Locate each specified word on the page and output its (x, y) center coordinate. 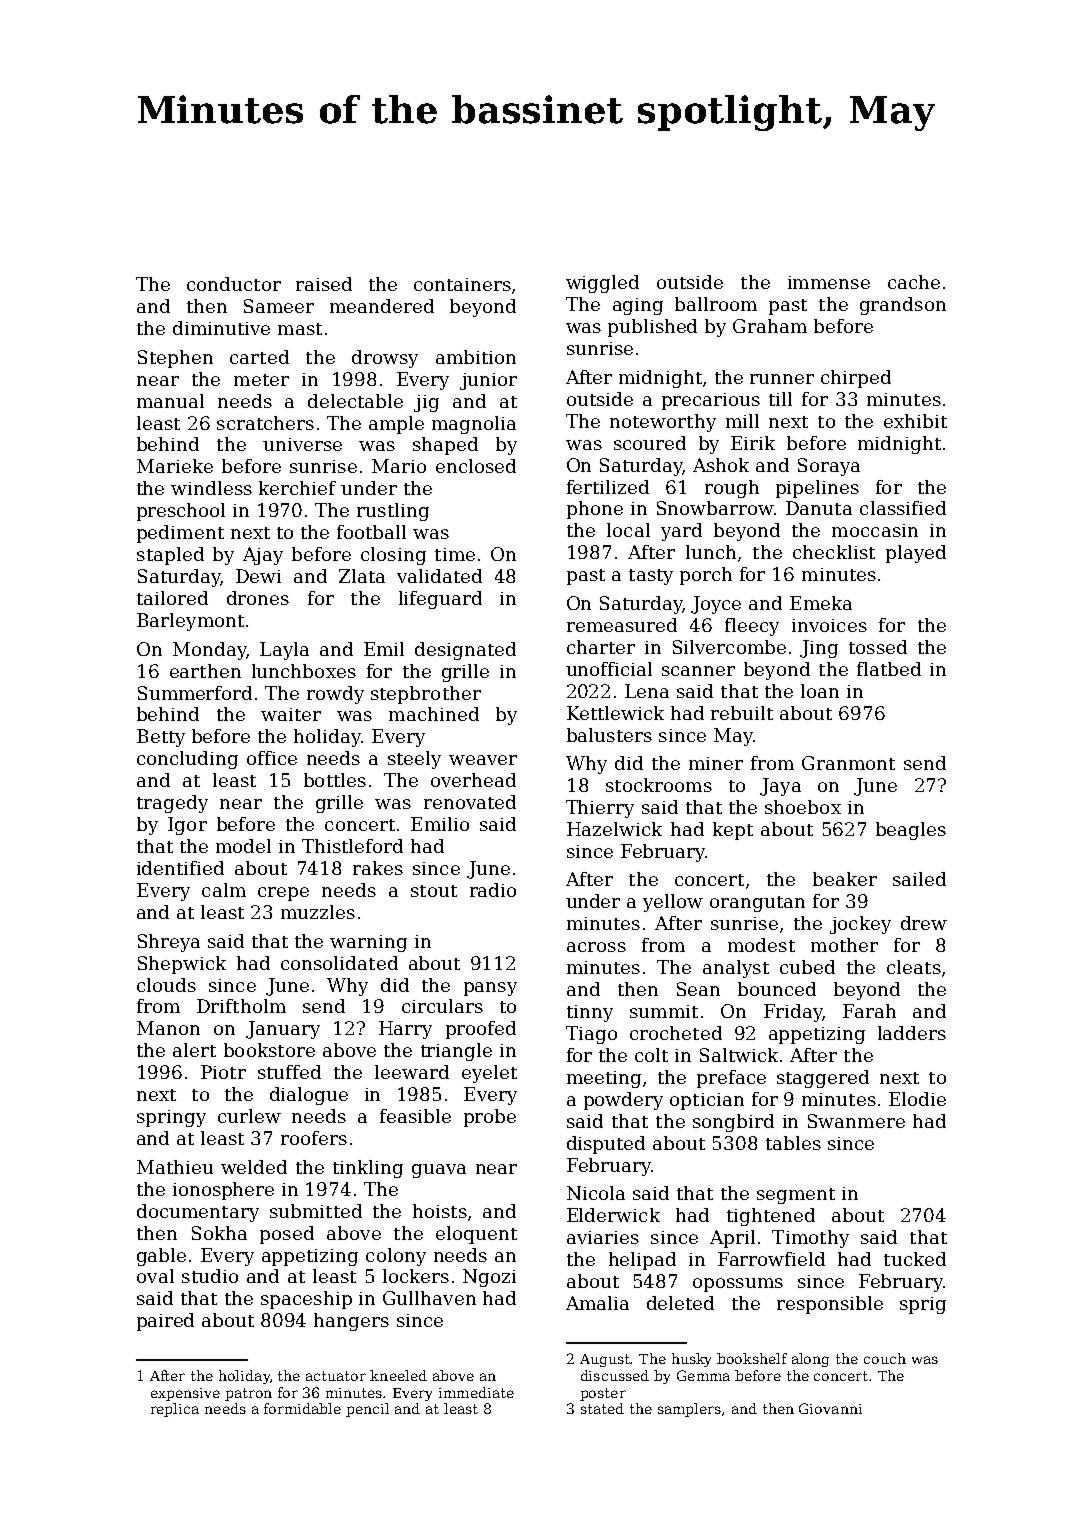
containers (462, 284)
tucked (915, 1259)
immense (829, 282)
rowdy (335, 695)
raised (324, 284)
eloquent (476, 1235)
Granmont (848, 763)
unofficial (609, 669)
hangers (351, 1322)
